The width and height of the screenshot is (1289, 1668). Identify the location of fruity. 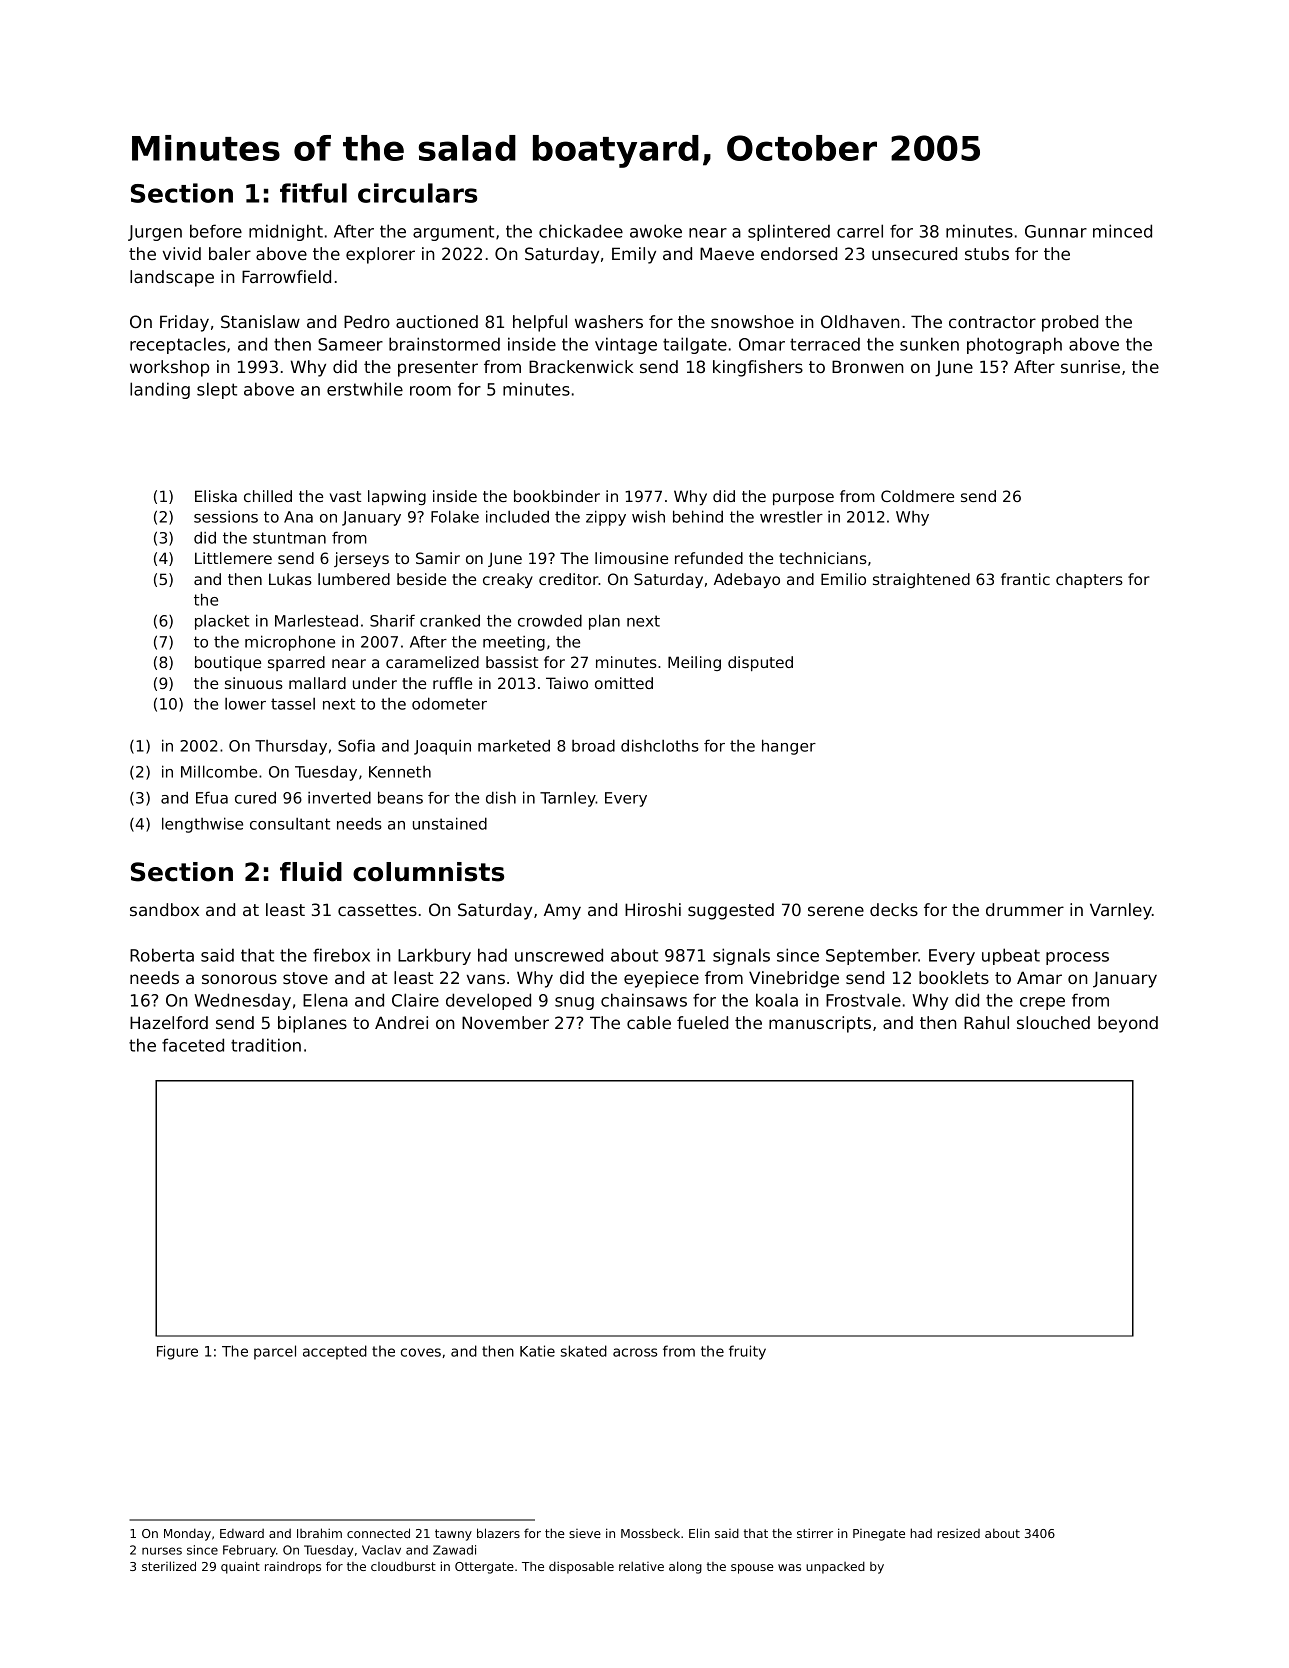
(747, 1352).
